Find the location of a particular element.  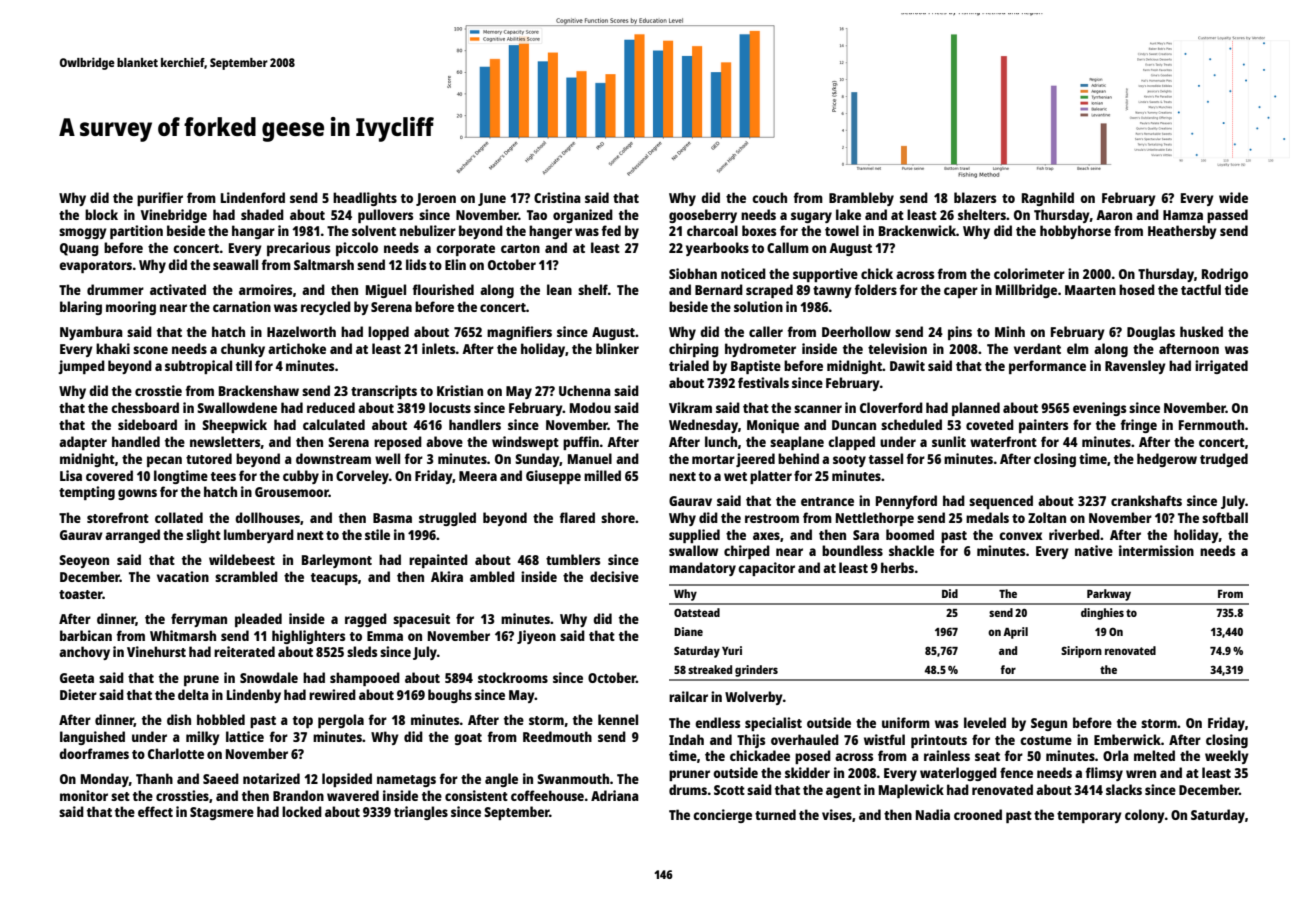

downstream is located at coordinates (333, 458).
